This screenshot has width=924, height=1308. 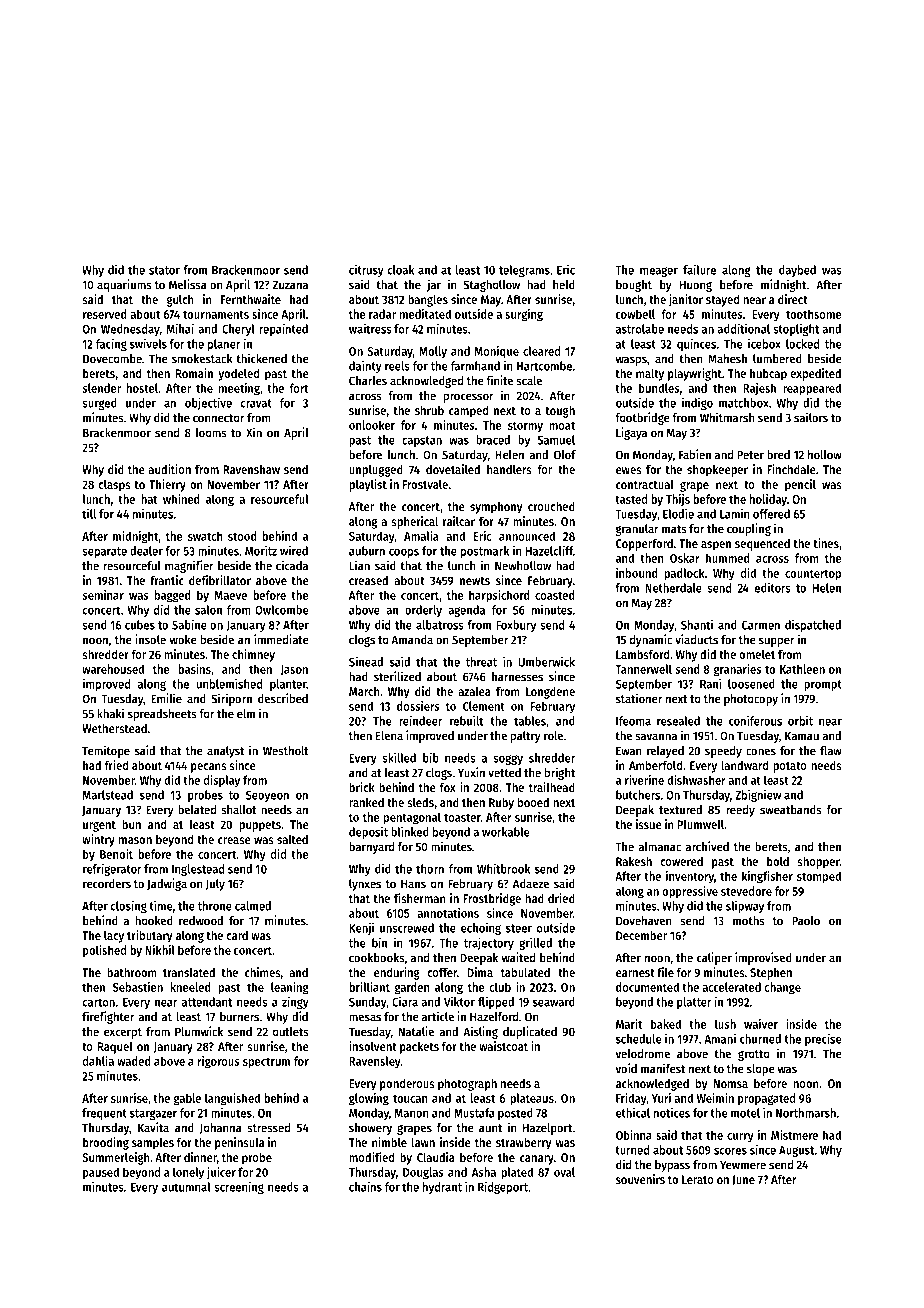 I want to click on Yuxin, so click(x=471, y=772).
